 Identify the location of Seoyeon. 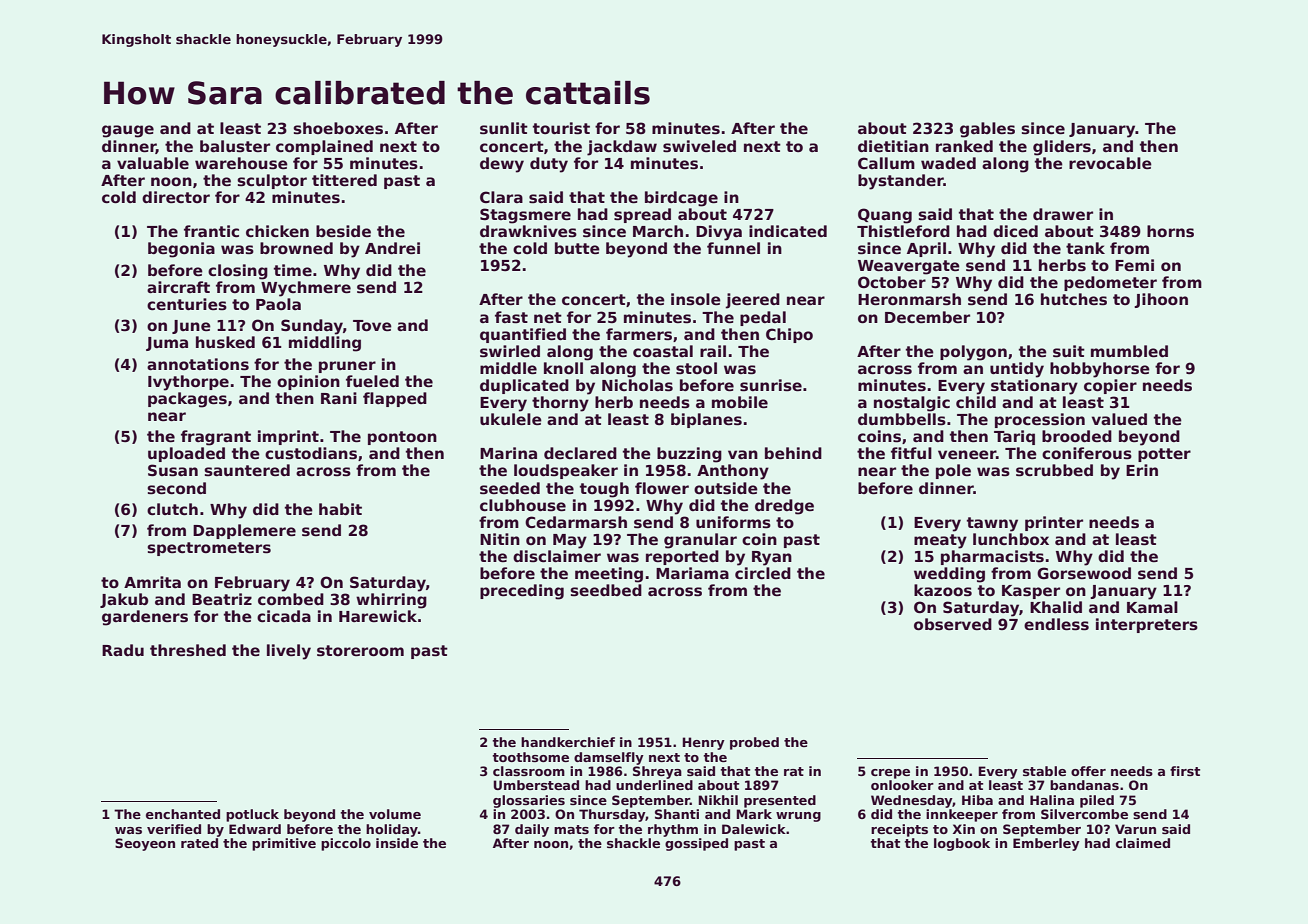
(145, 844).
